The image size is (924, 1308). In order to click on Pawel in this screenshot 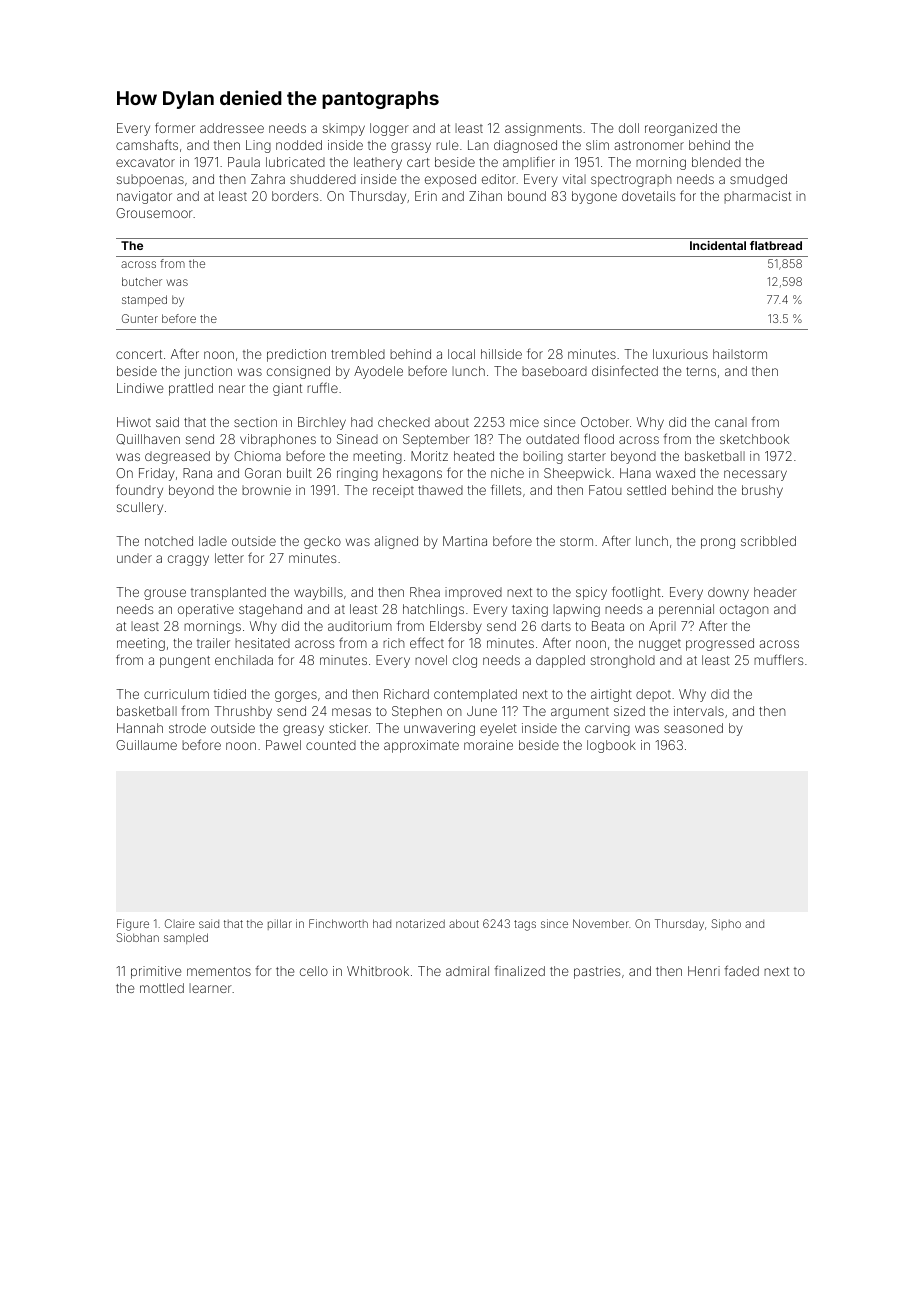, I will do `click(283, 745)`.
